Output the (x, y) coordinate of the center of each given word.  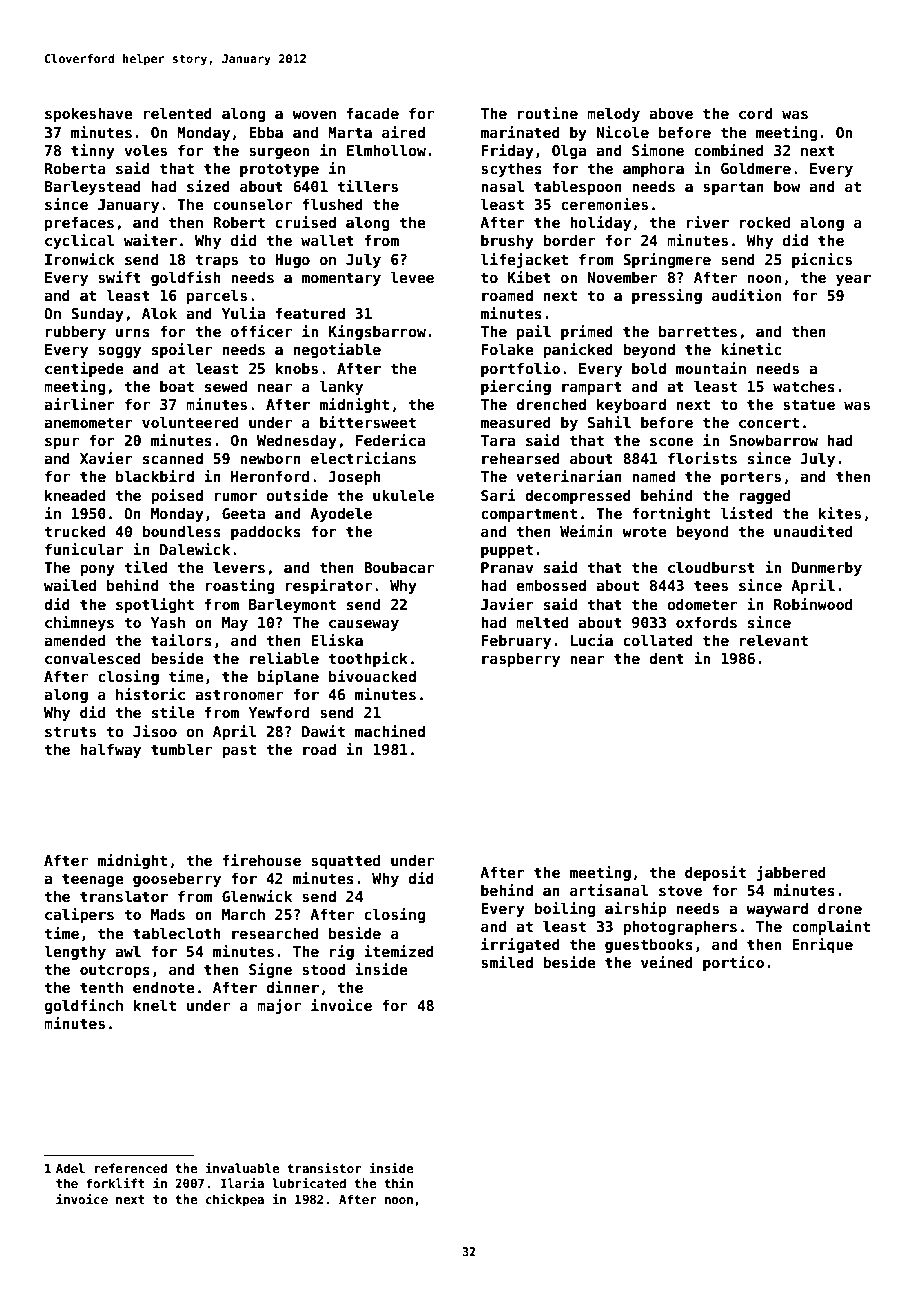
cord (756, 113)
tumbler (181, 749)
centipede (84, 369)
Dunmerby (827, 568)
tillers (367, 186)
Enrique (822, 945)
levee (412, 277)
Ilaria (242, 1183)
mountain (711, 368)
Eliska (337, 640)
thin (398, 1183)
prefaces (79, 223)
